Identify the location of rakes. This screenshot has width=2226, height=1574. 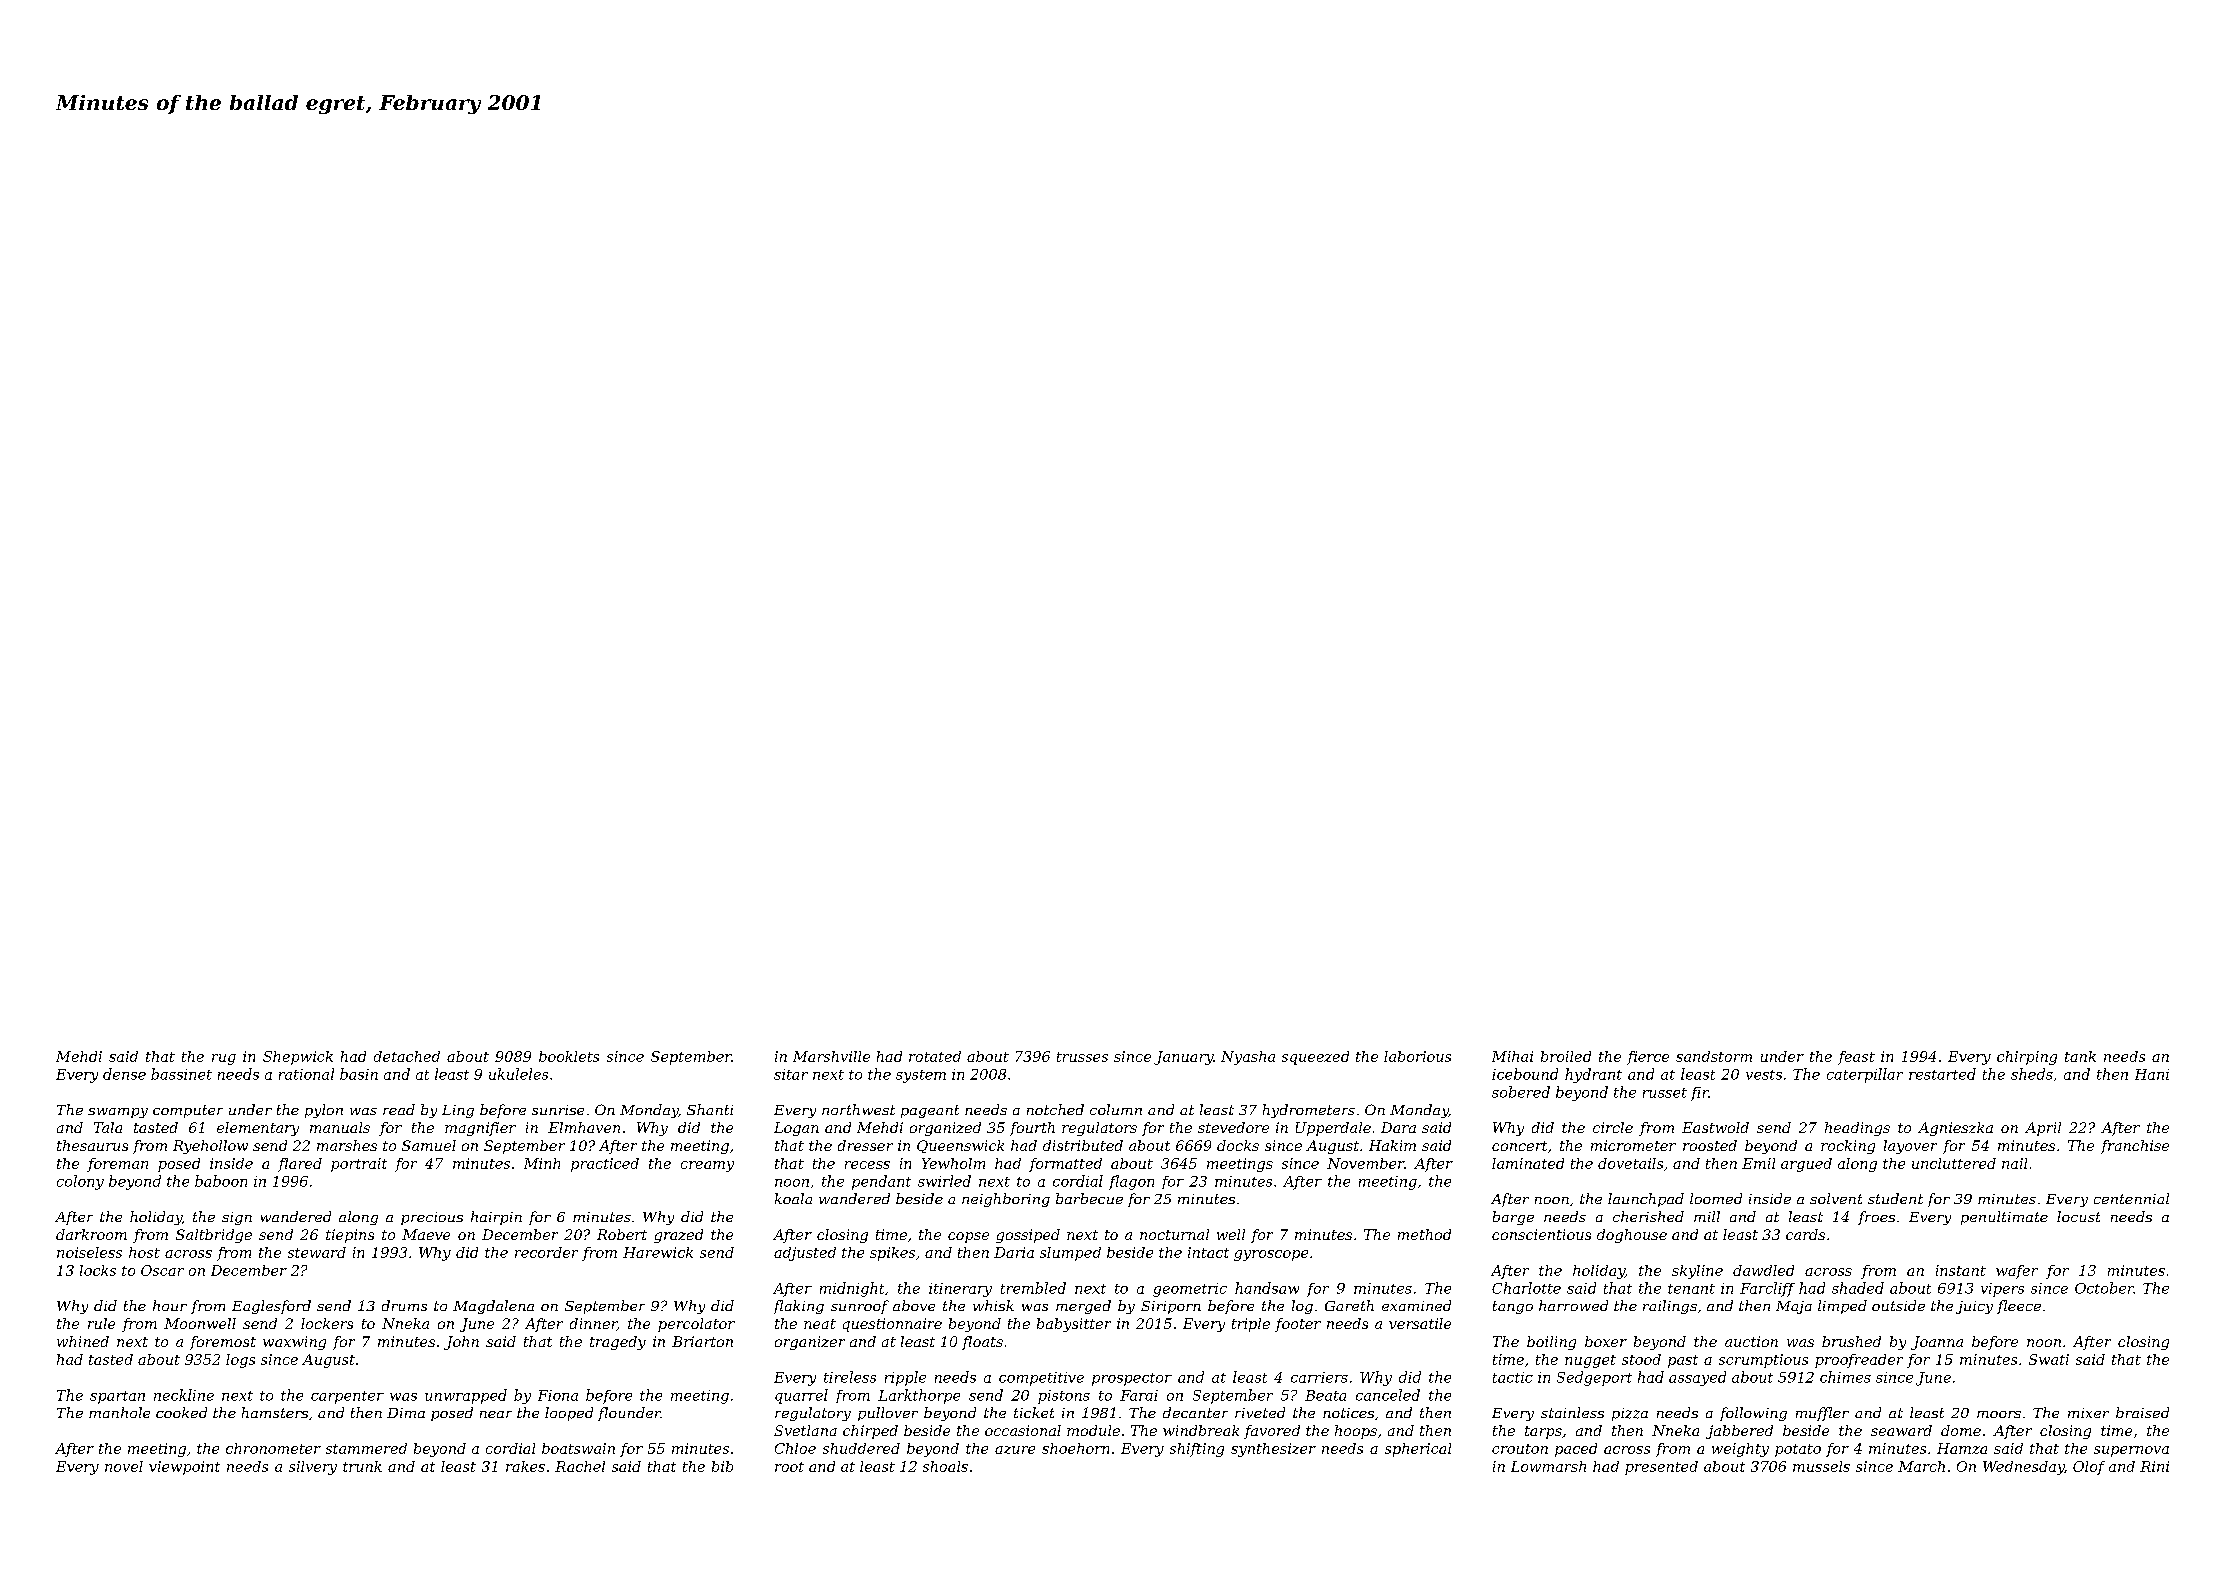
(525, 1466).
